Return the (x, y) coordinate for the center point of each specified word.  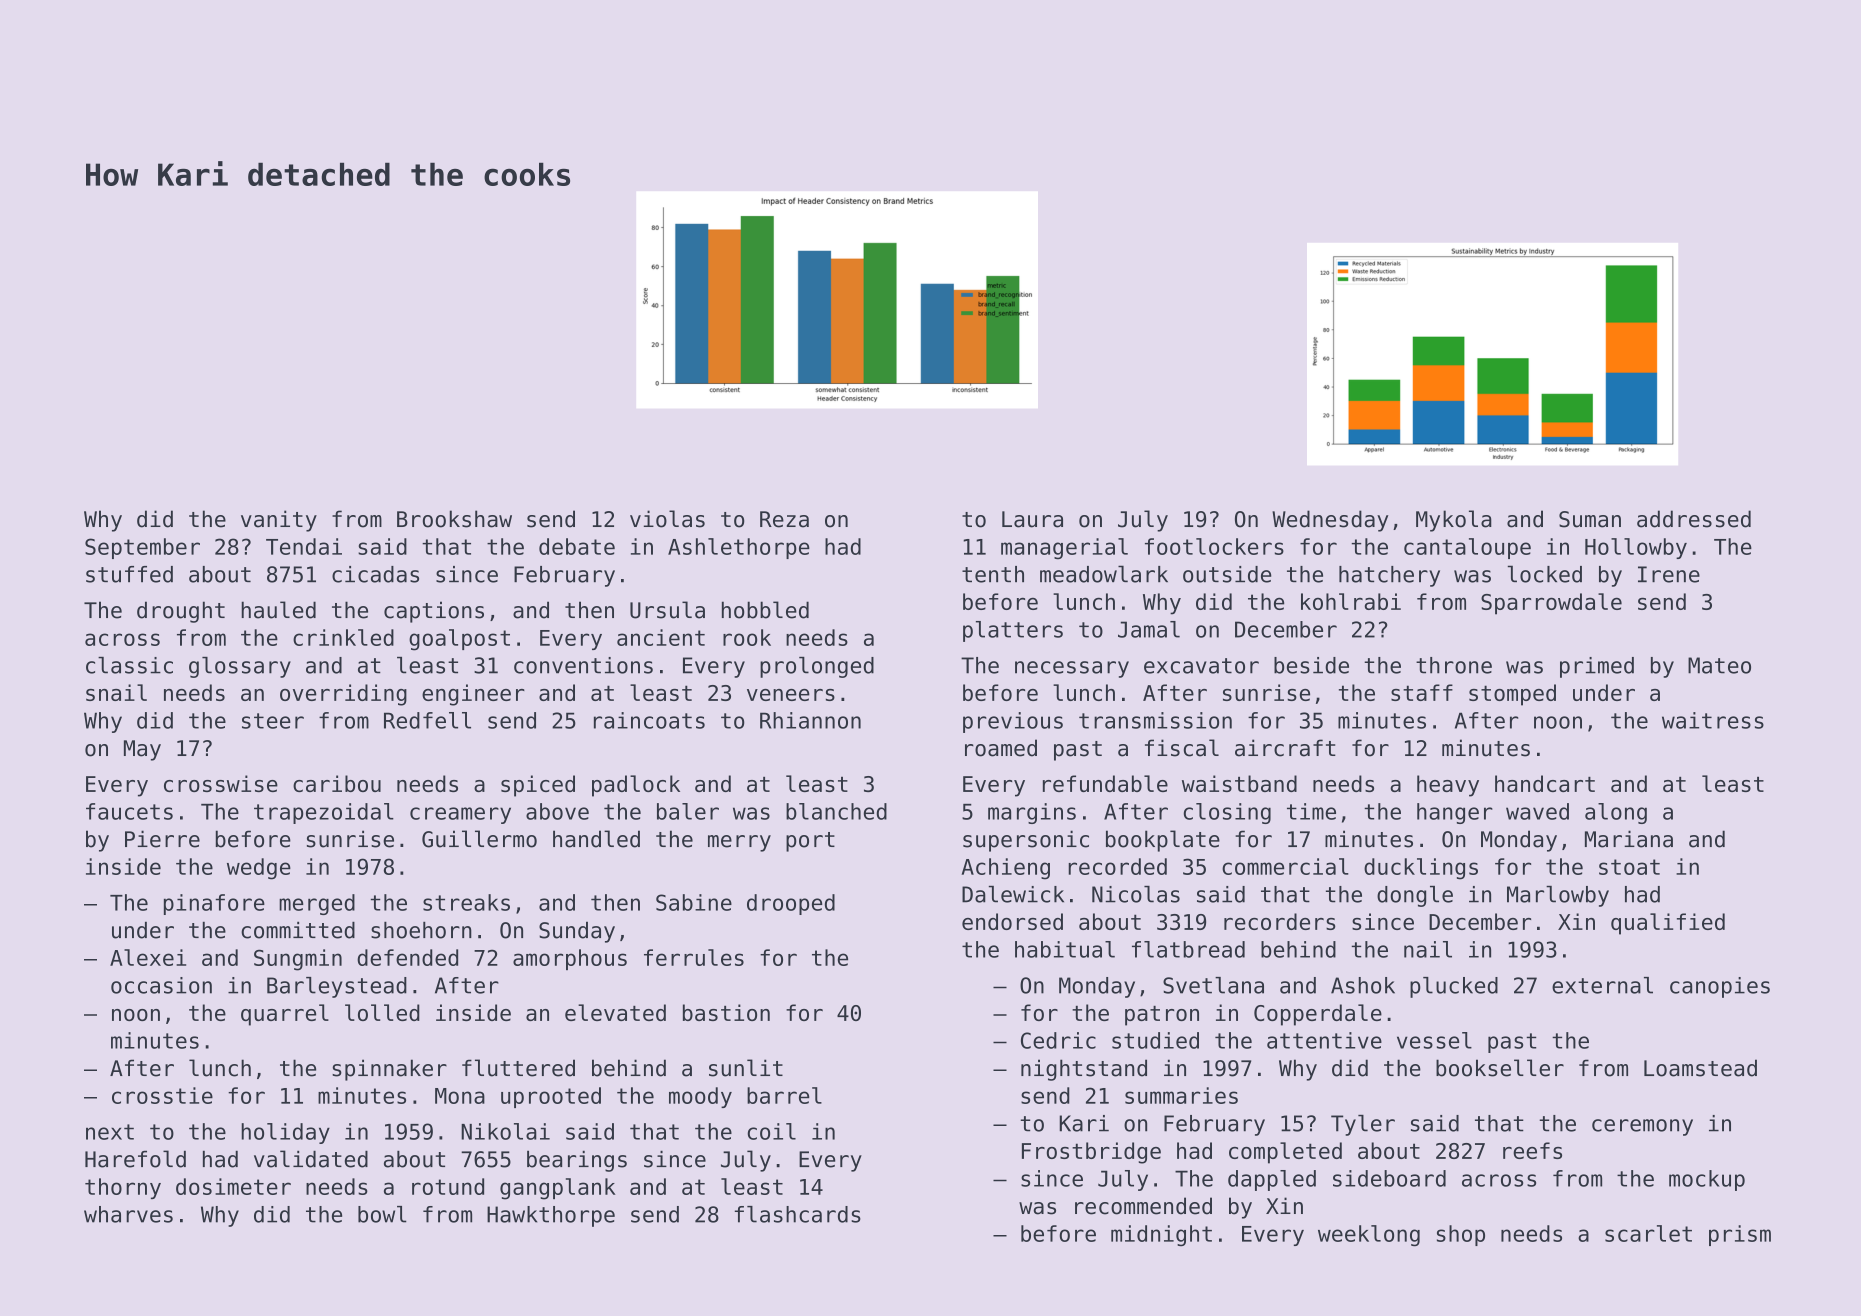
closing (1227, 813)
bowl (382, 1214)
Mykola (1454, 521)
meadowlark (1104, 574)
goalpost (459, 640)
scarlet (1648, 1233)
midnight (1161, 1235)
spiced (538, 786)
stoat (1629, 867)
